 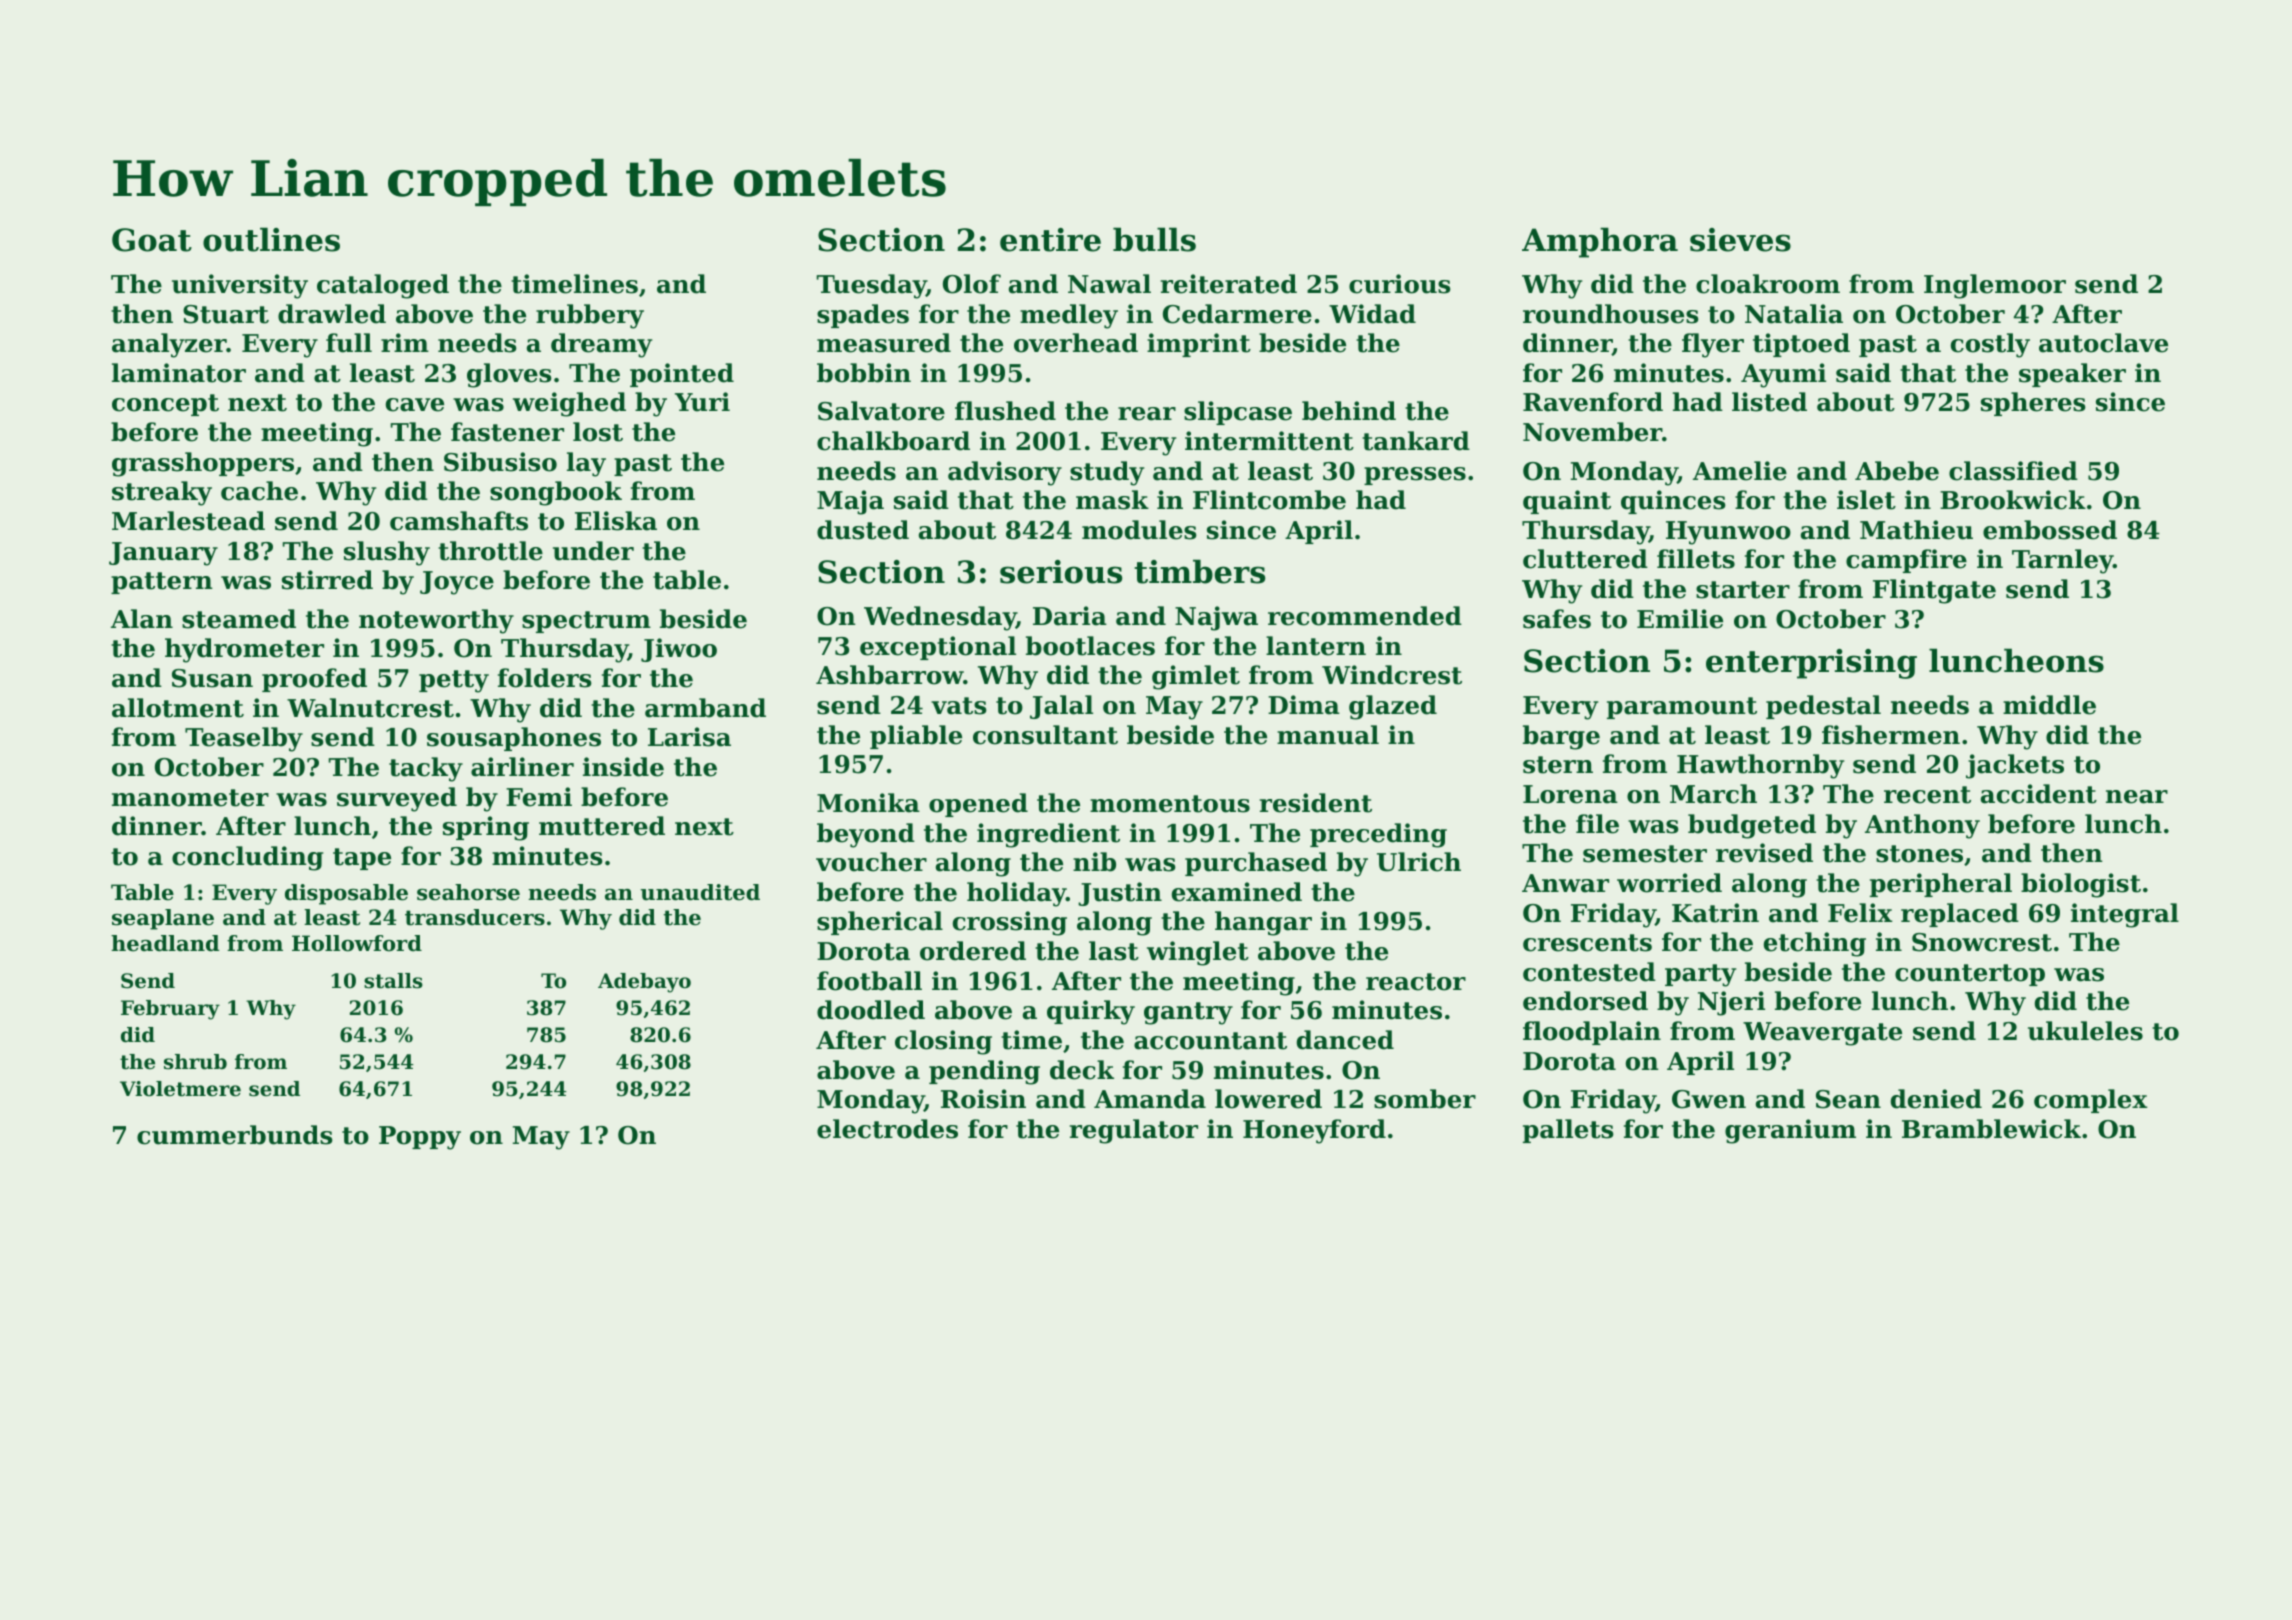 What do you see at coordinates (1740, 240) in the screenshot?
I see `sieves` at bounding box center [1740, 240].
